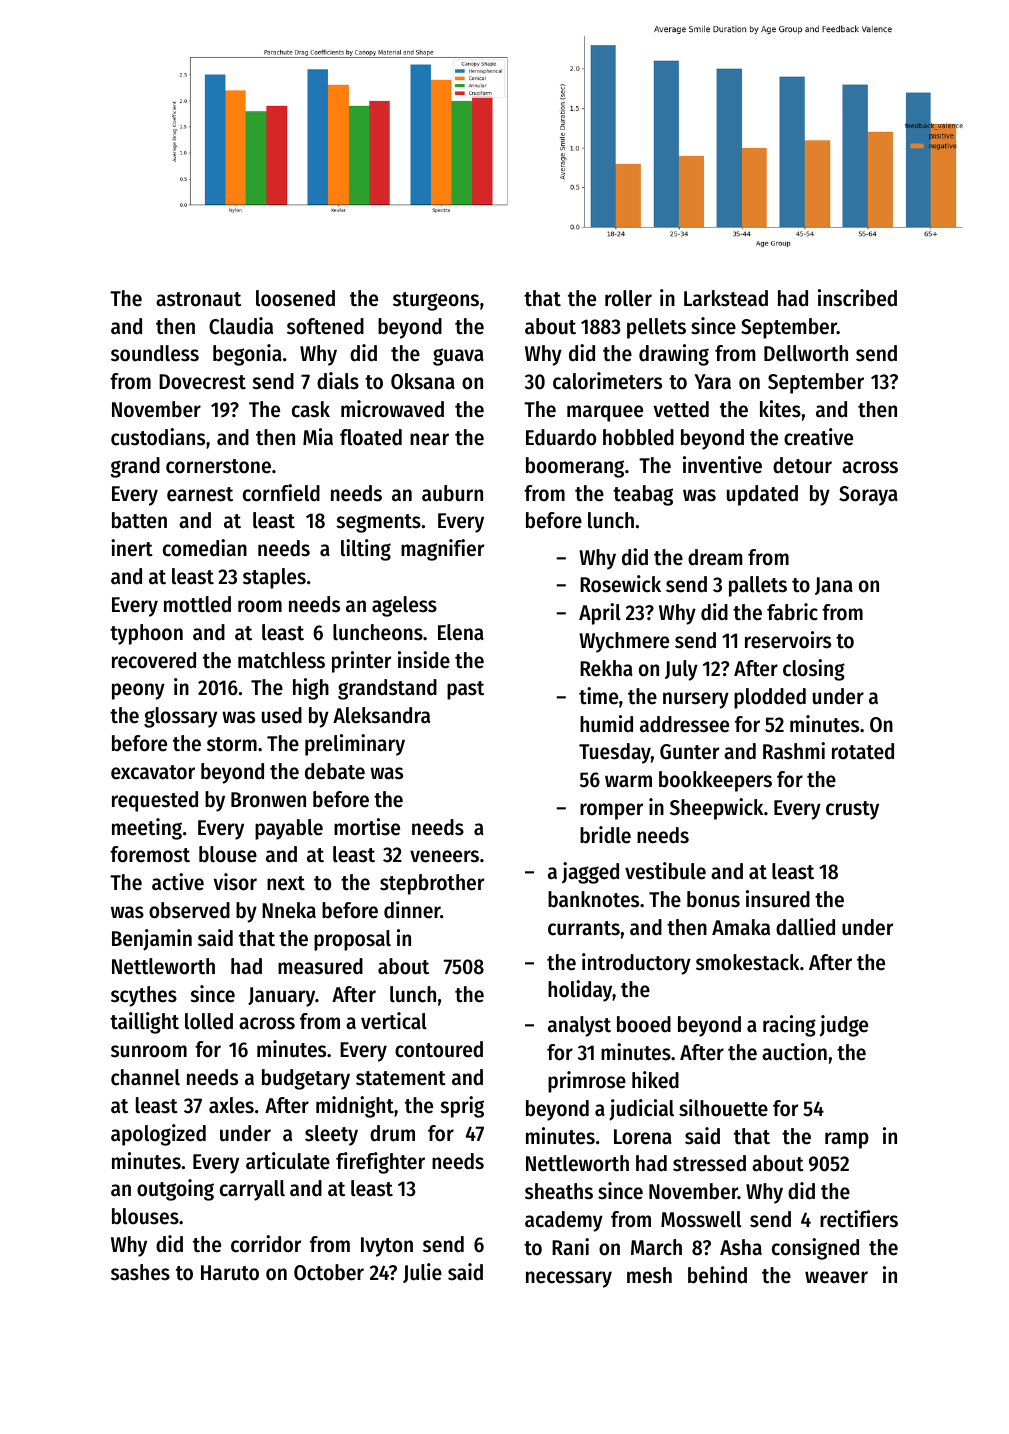  What do you see at coordinates (392, 409) in the image?
I see `microwaved` at bounding box center [392, 409].
